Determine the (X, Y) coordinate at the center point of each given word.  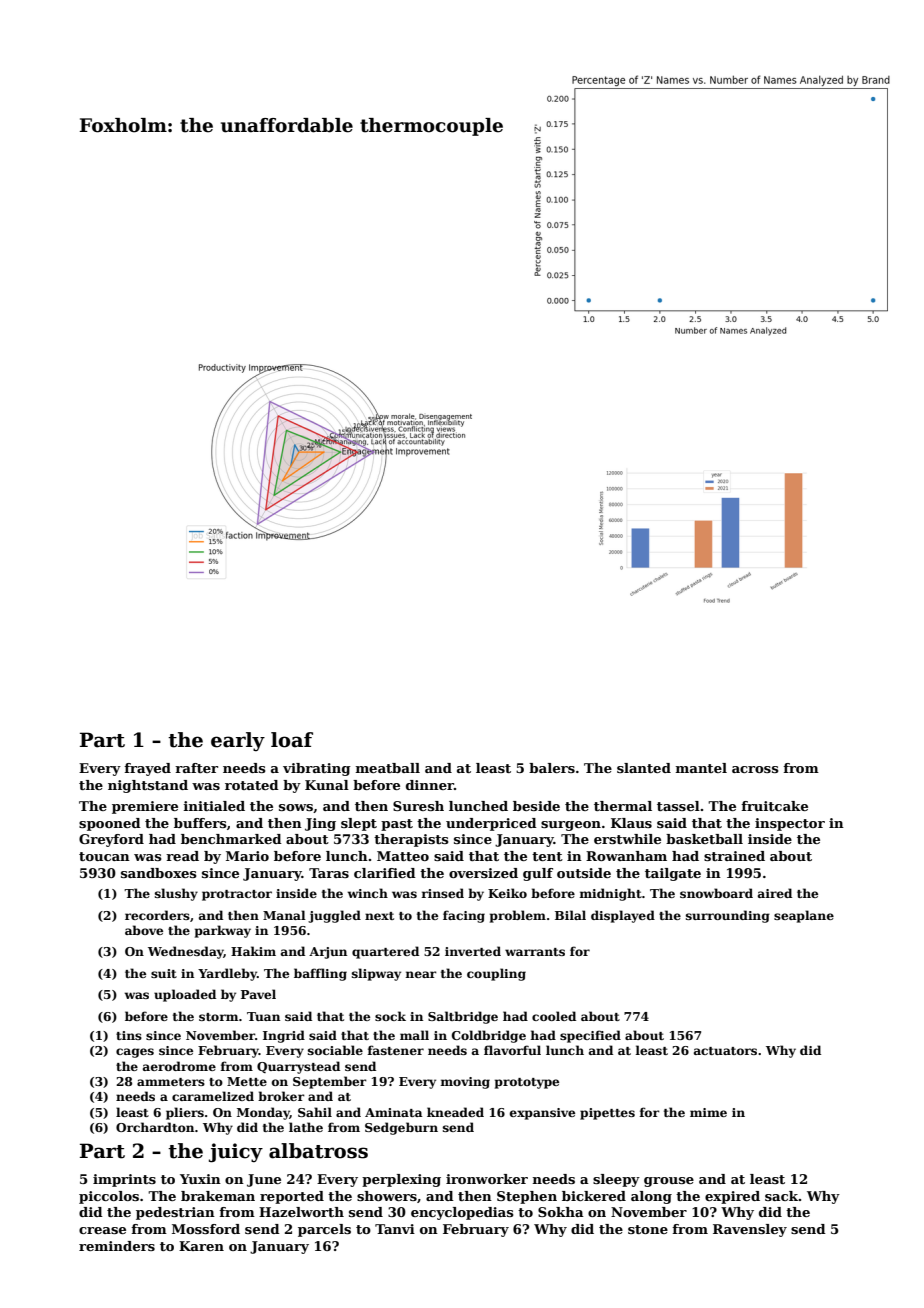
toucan (104, 856)
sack (782, 1196)
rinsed (443, 893)
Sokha (561, 1212)
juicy (236, 1153)
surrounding (728, 916)
